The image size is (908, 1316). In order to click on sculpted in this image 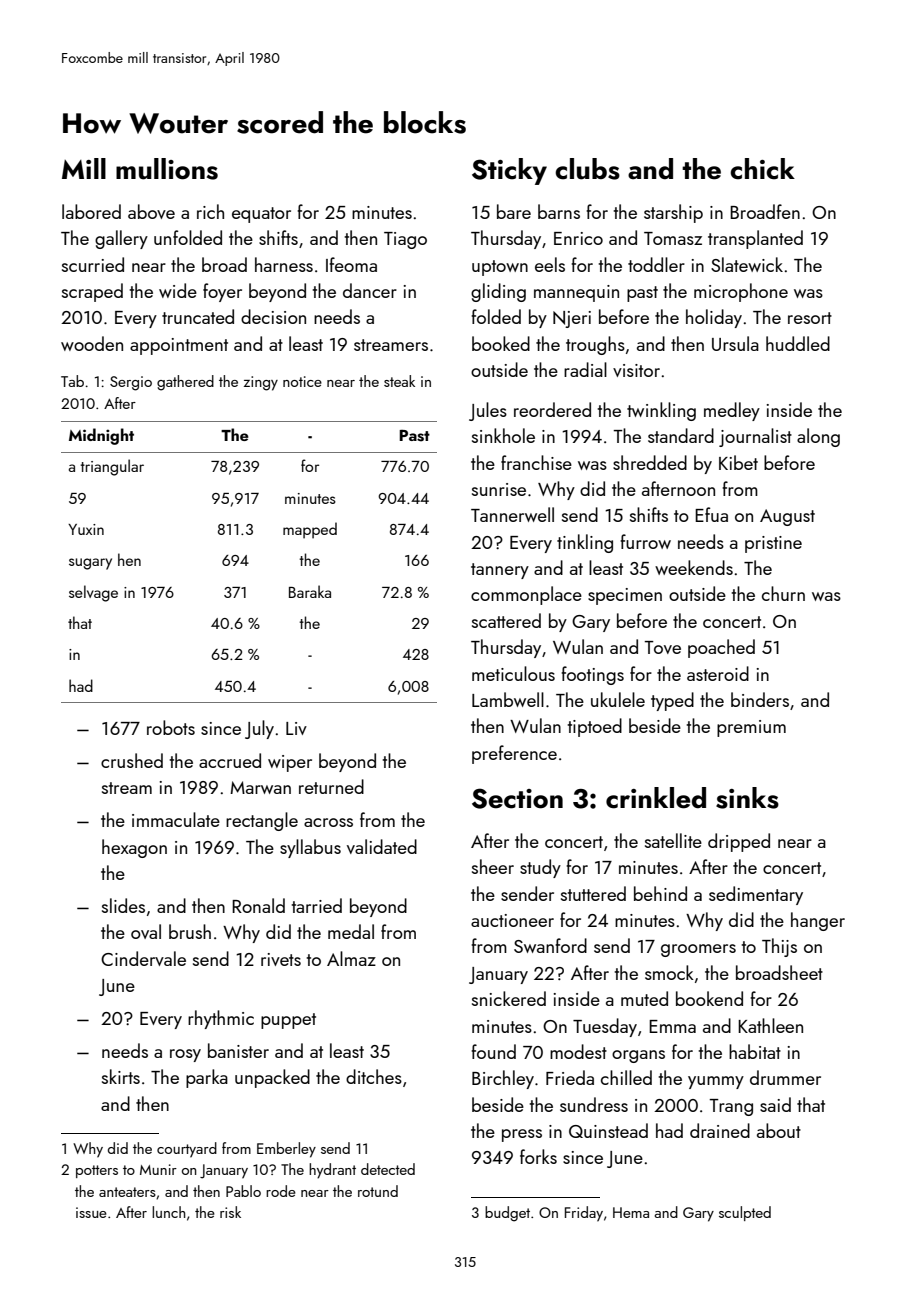, I will do `click(745, 1213)`.
